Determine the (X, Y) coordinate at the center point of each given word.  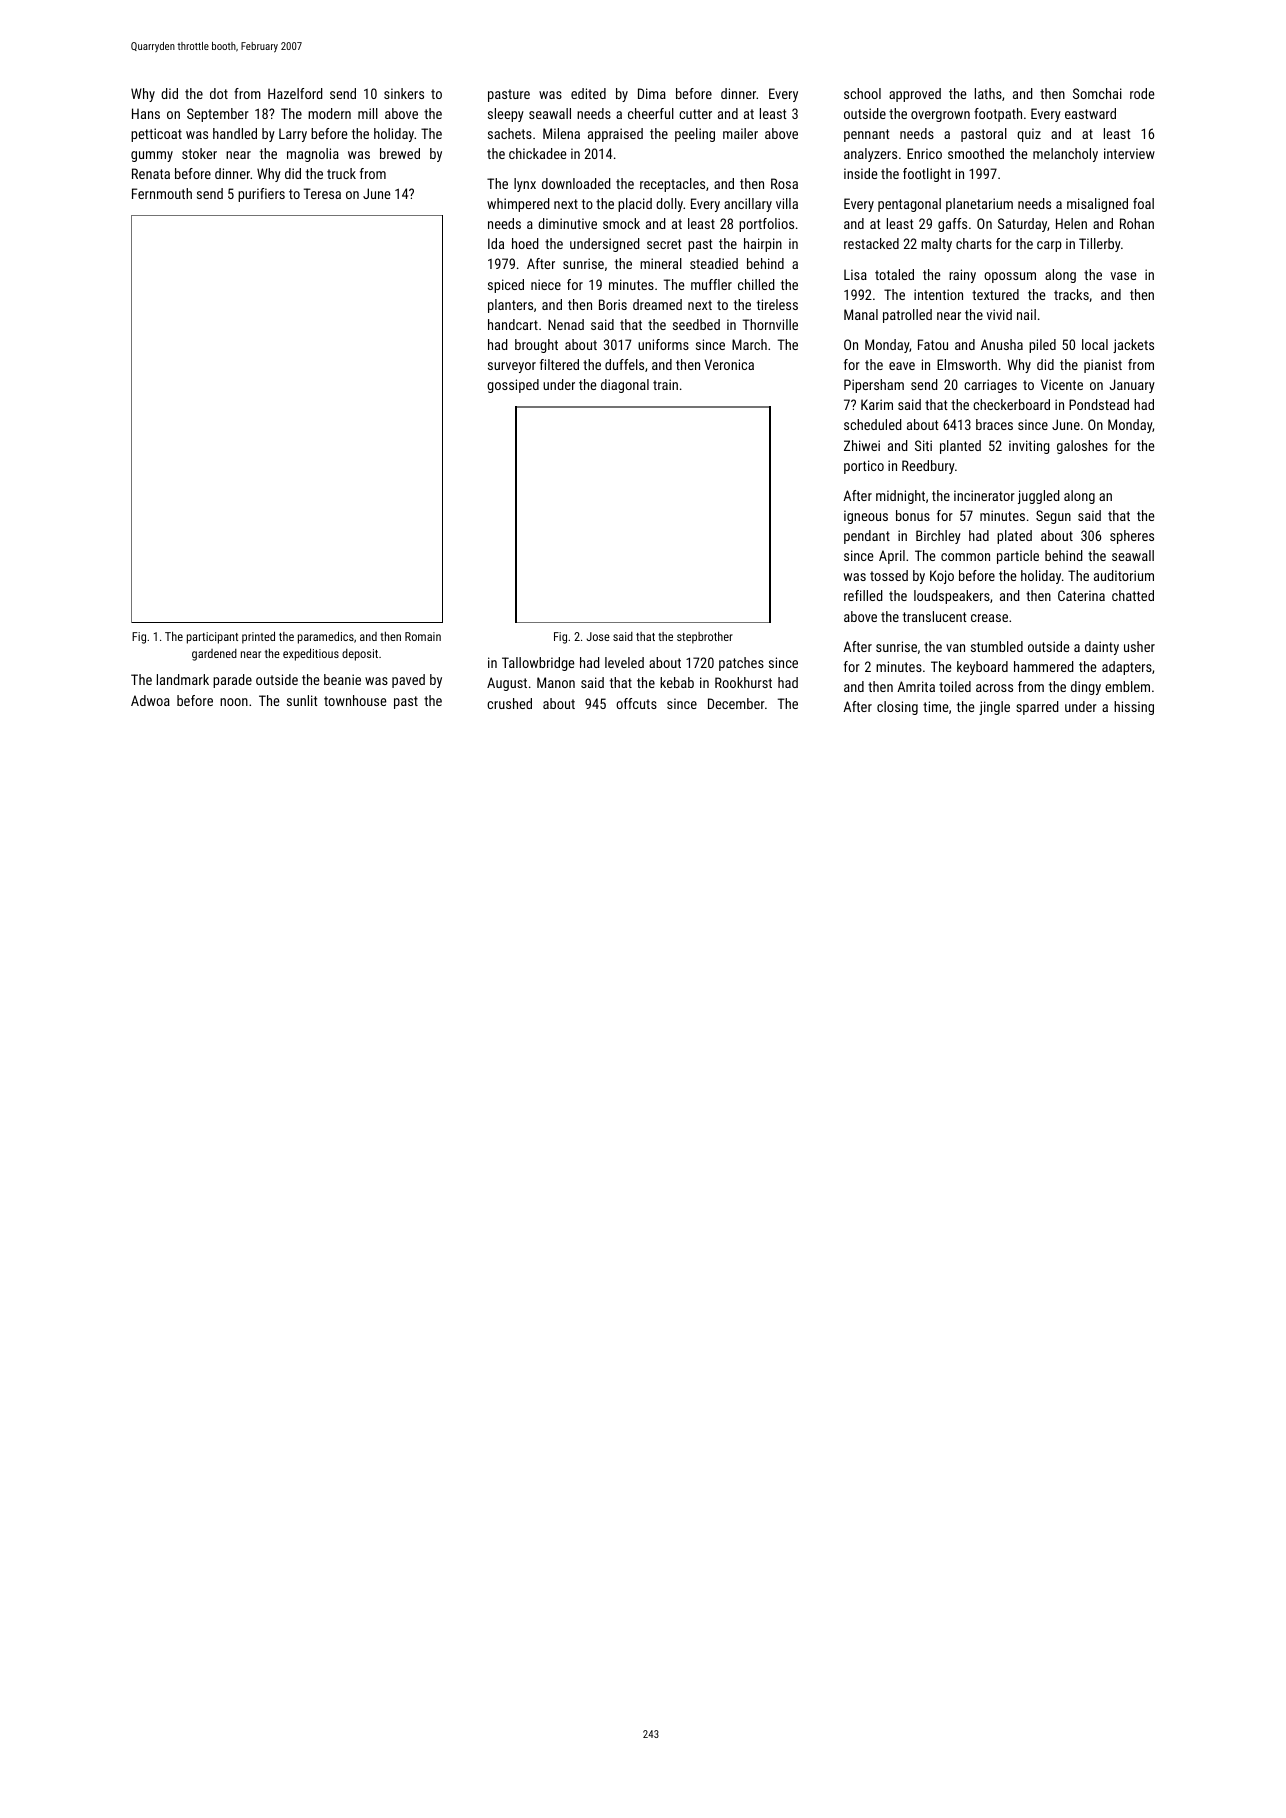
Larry (293, 135)
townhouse (355, 700)
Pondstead (1099, 404)
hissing (1134, 708)
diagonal (625, 386)
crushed (509, 703)
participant (212, 638)
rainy (962, 276)
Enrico (924, 153)
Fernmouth (162, 193)
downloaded (576, 183)
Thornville (770, 324)
